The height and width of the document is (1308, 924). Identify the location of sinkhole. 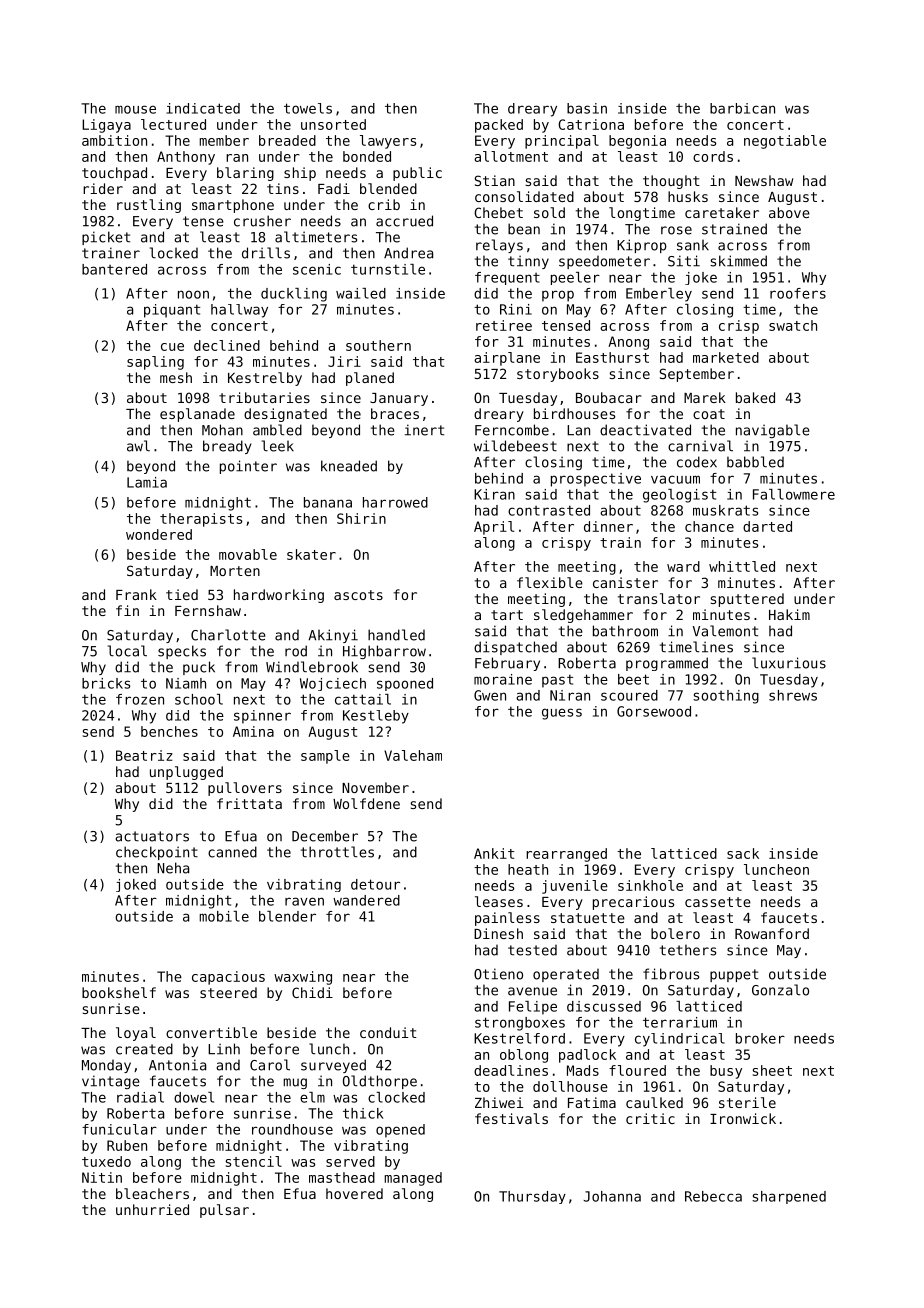
(650, 885).
